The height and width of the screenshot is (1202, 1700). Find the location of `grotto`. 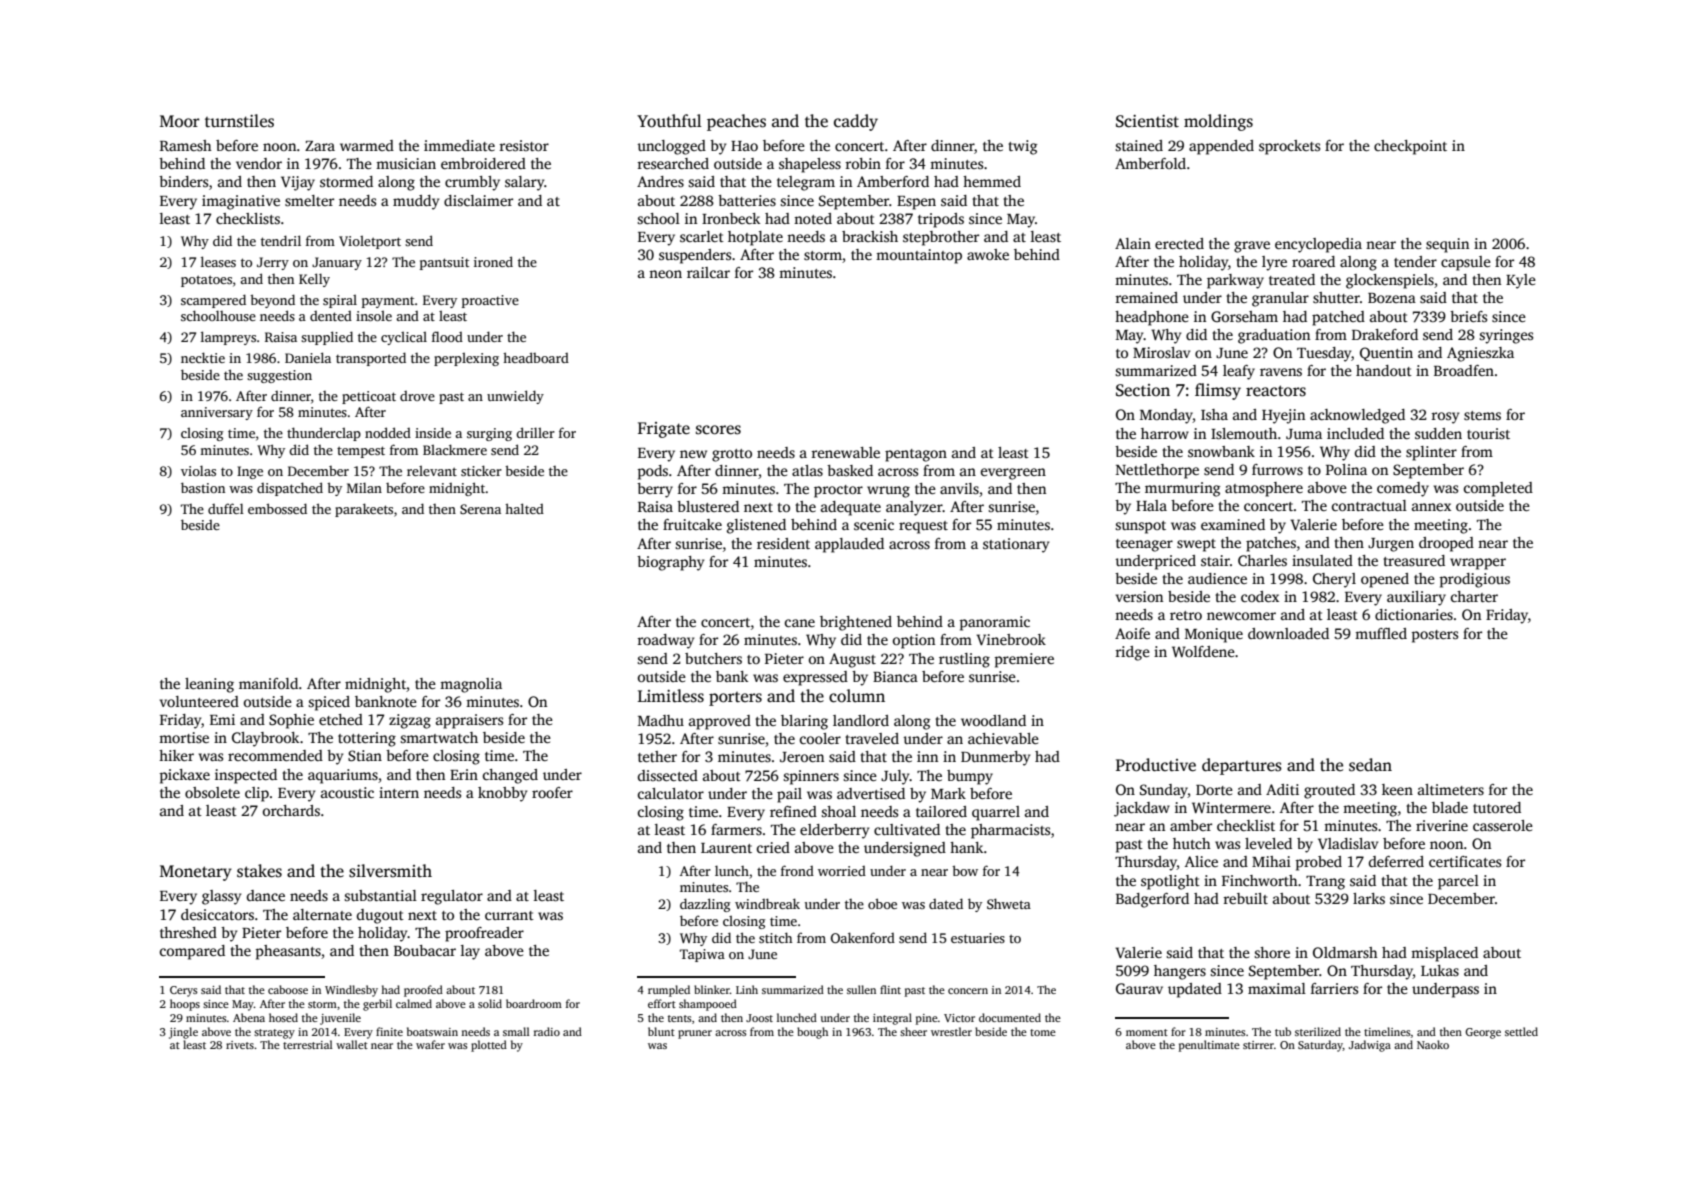

grotto is located at coordinates (732, 455).
